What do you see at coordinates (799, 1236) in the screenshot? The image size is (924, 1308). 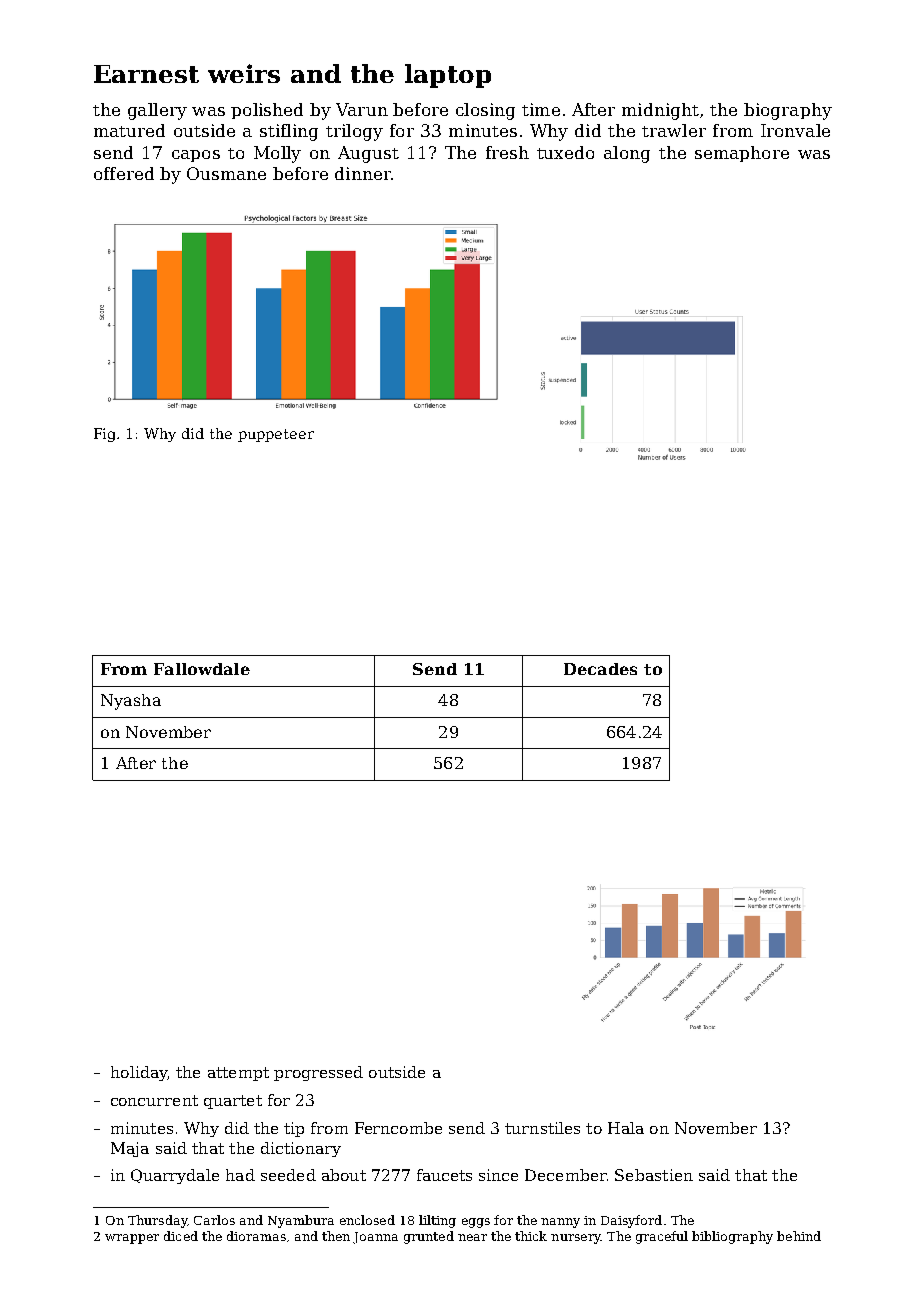 I see `behind` at bounding box center [799, 1236].
